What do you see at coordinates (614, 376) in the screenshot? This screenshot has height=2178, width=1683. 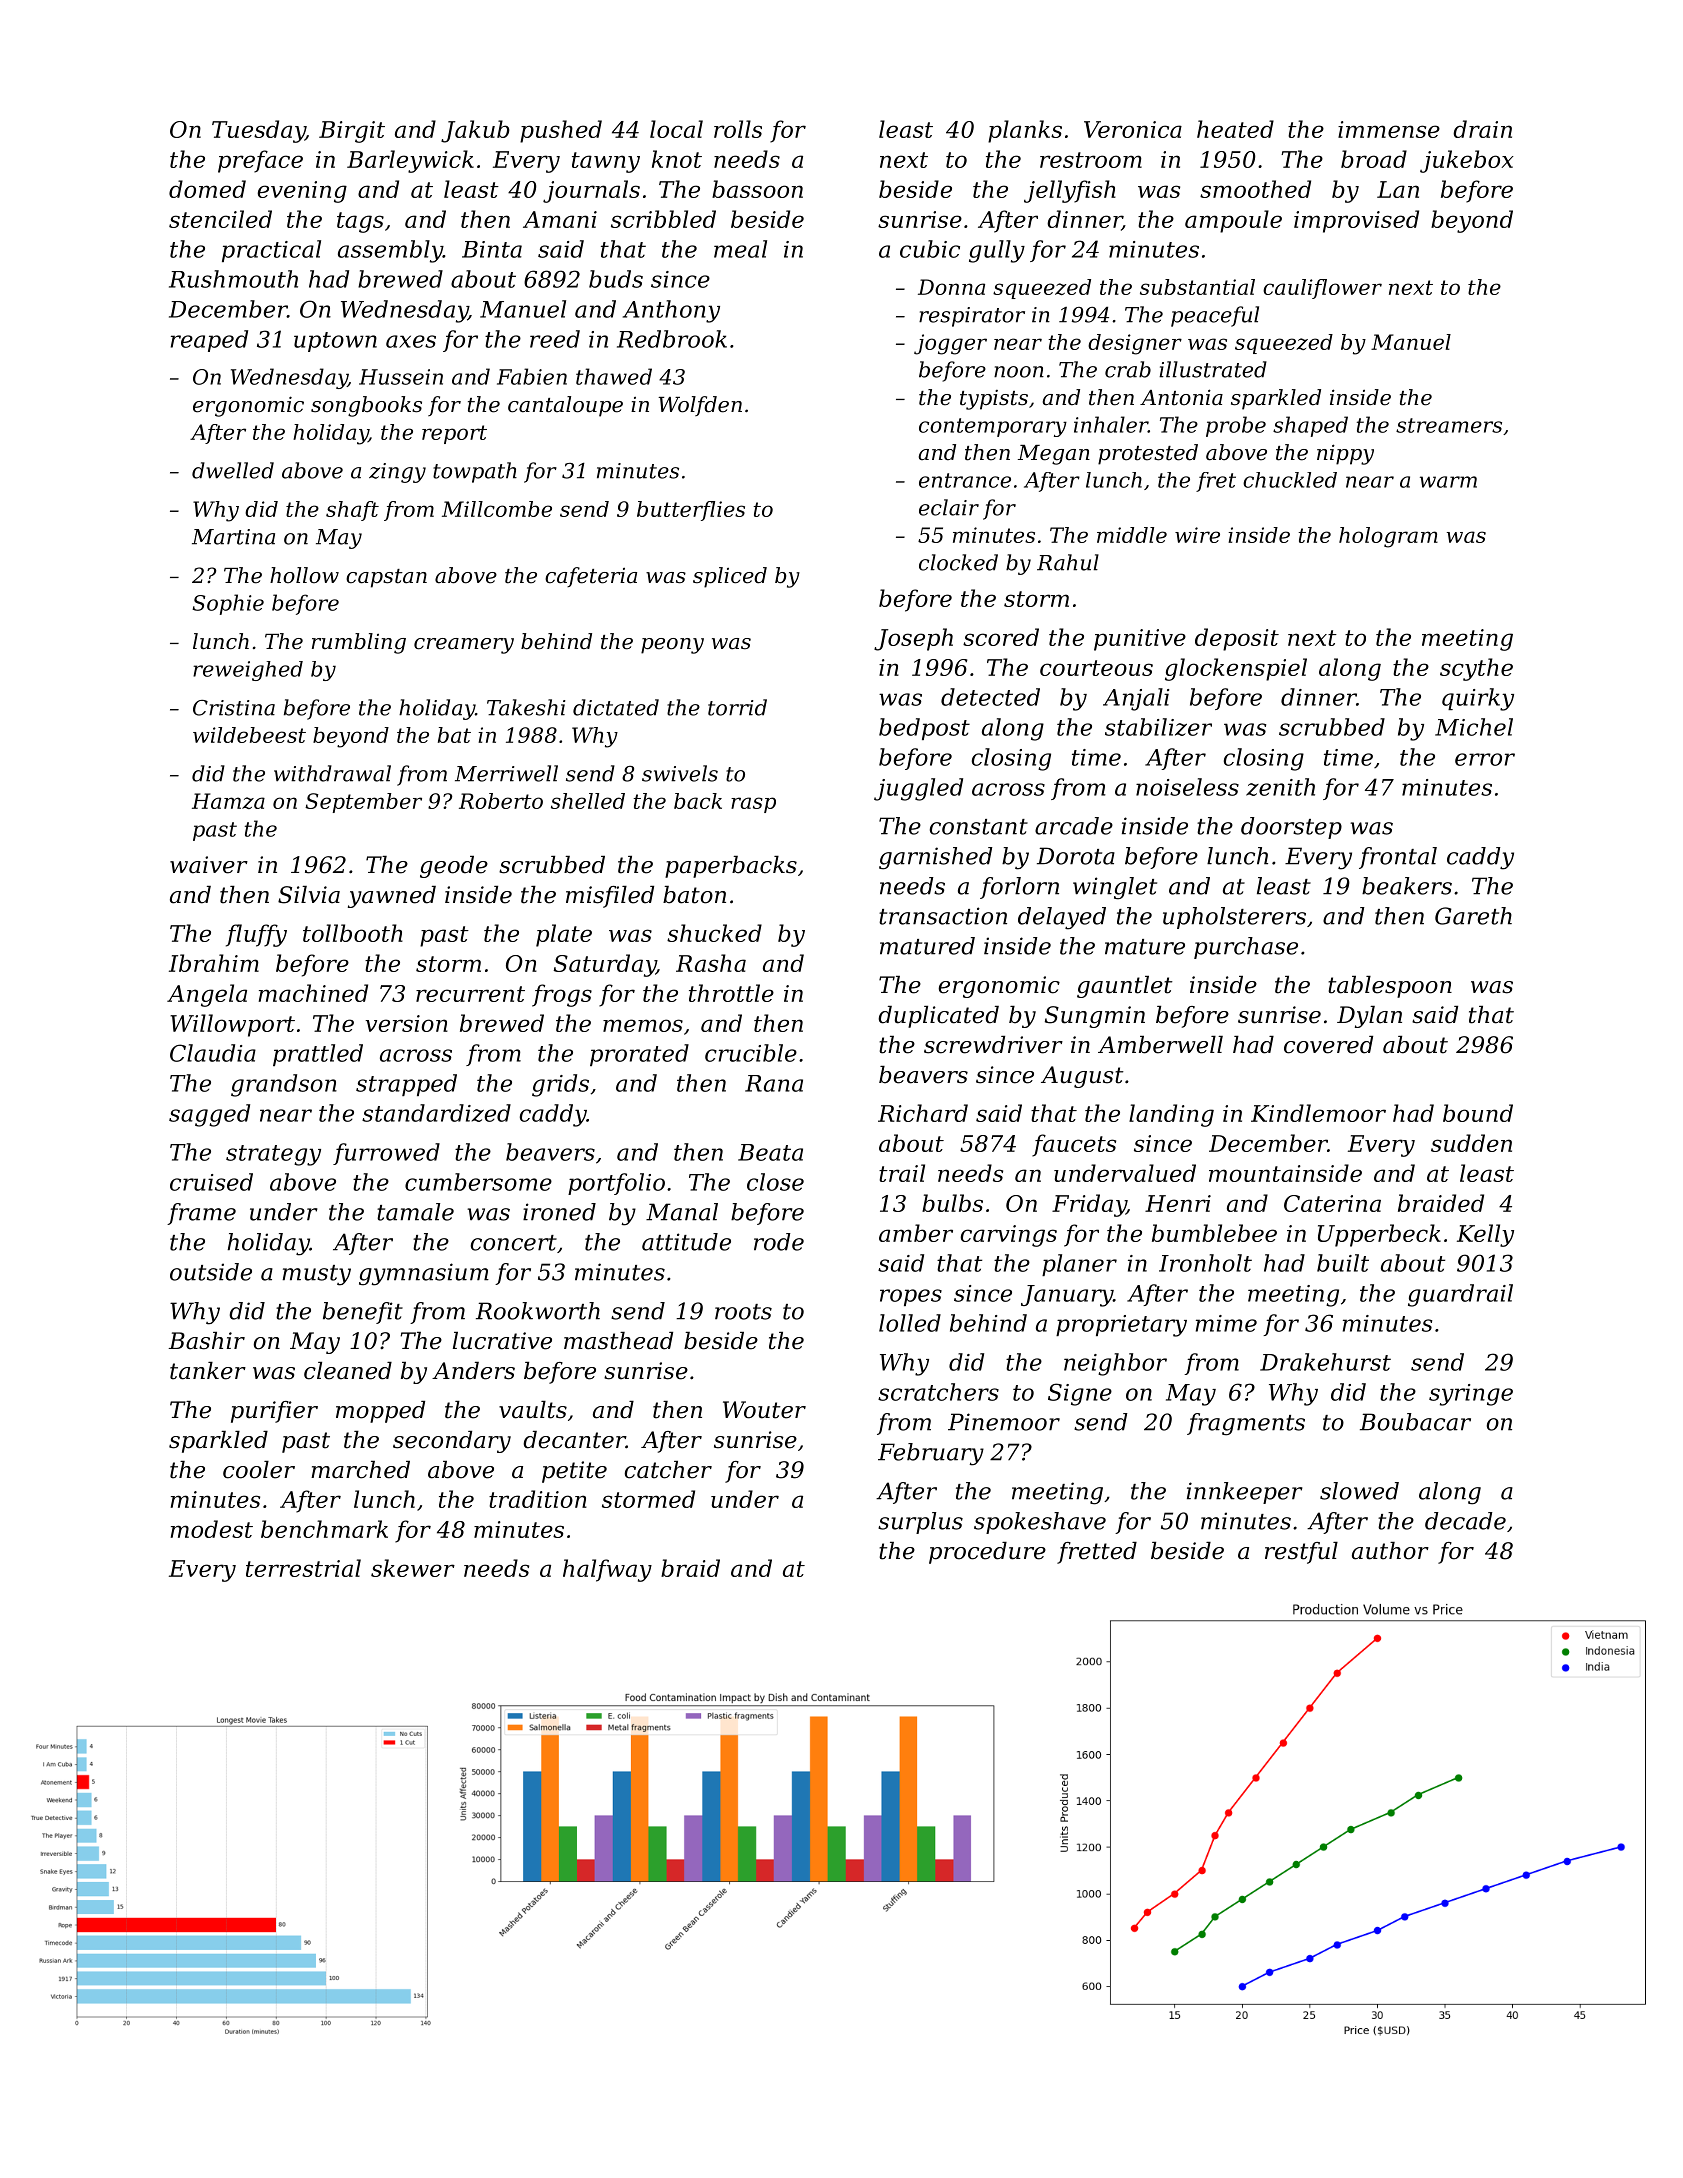 I see `thawed` at bounding box center [614, 376].
